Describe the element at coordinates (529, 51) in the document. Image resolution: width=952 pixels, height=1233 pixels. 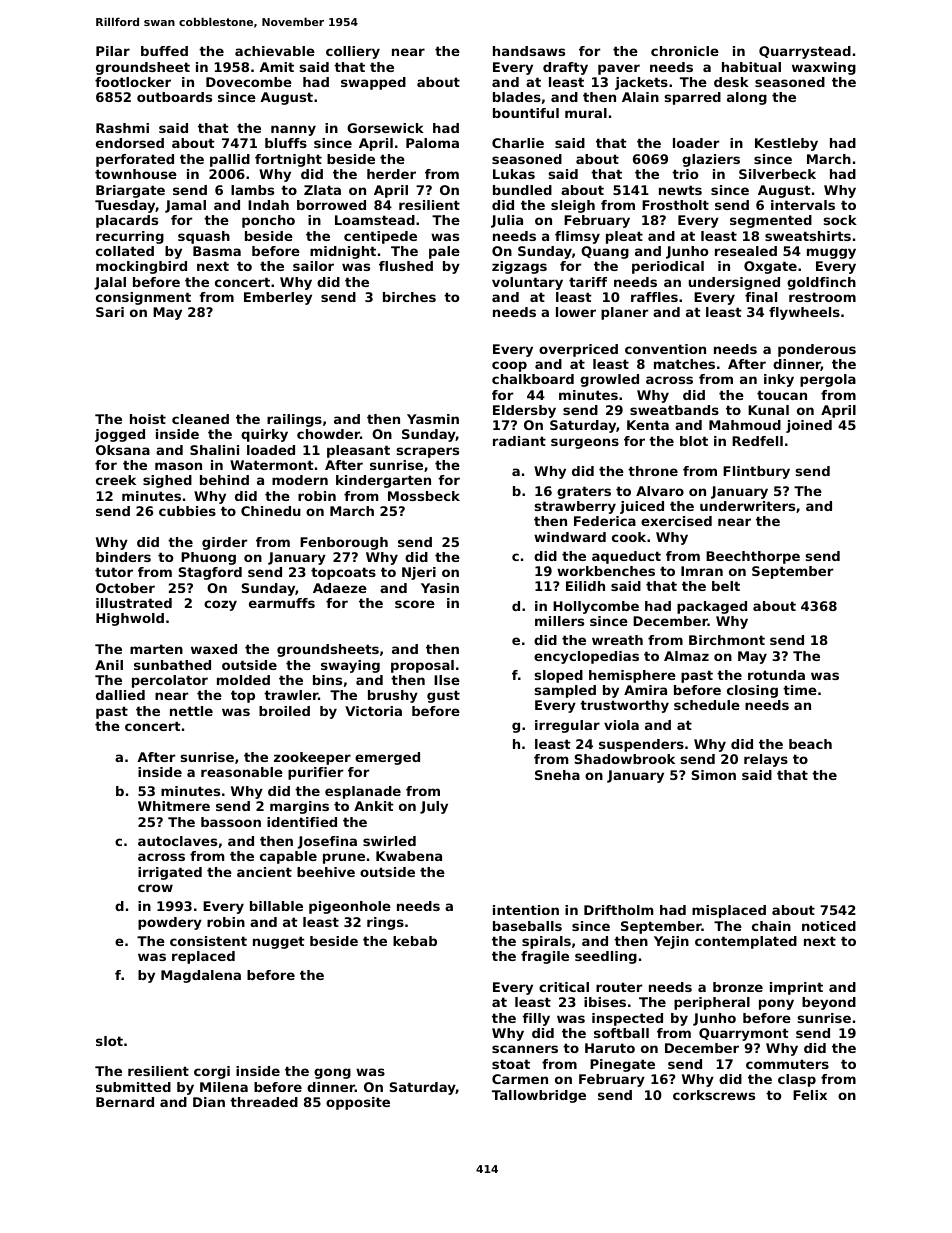
I see `handsaws` at that location.
